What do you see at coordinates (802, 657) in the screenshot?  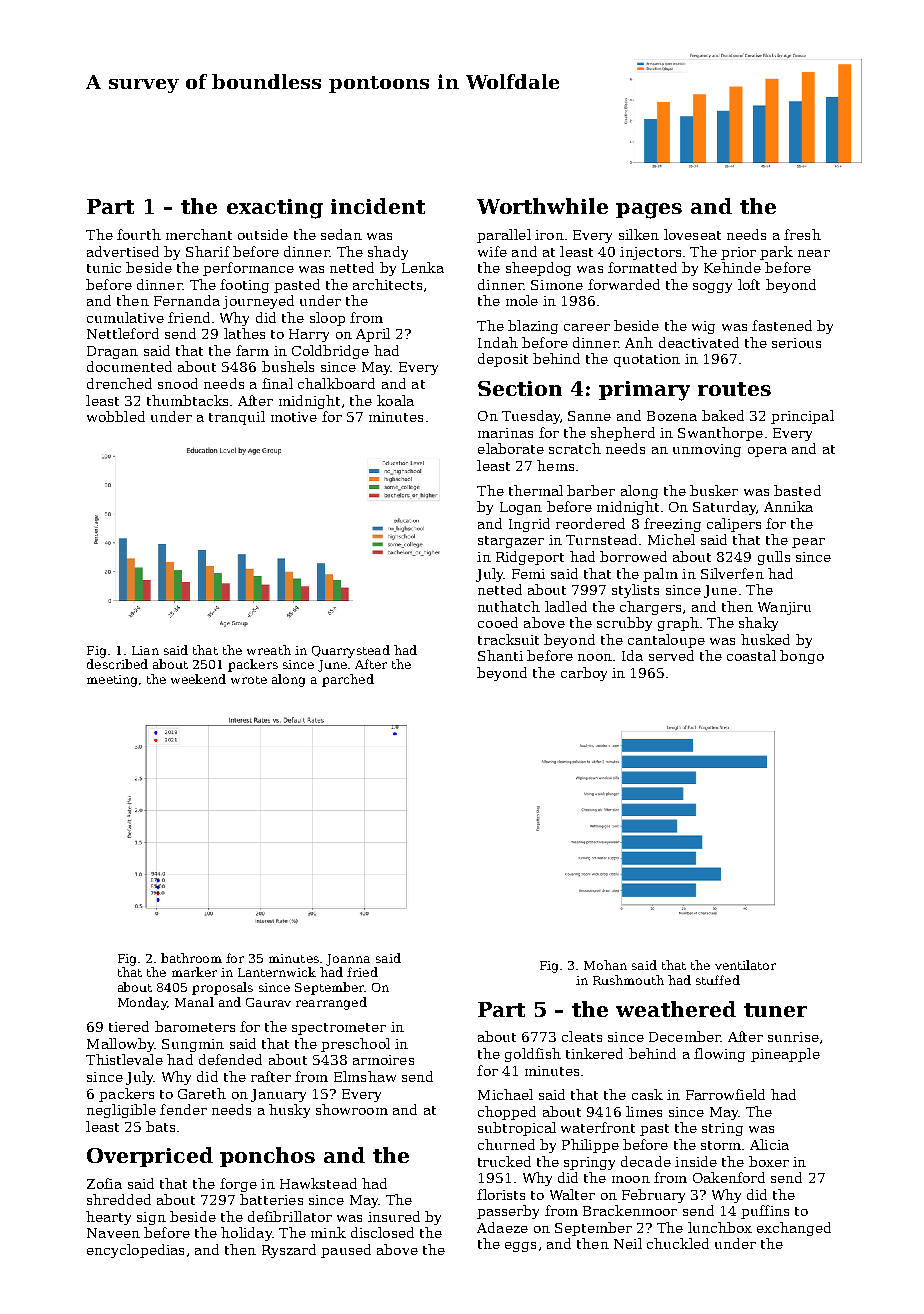 I see `bongo` at bounding box center [802, 657].
